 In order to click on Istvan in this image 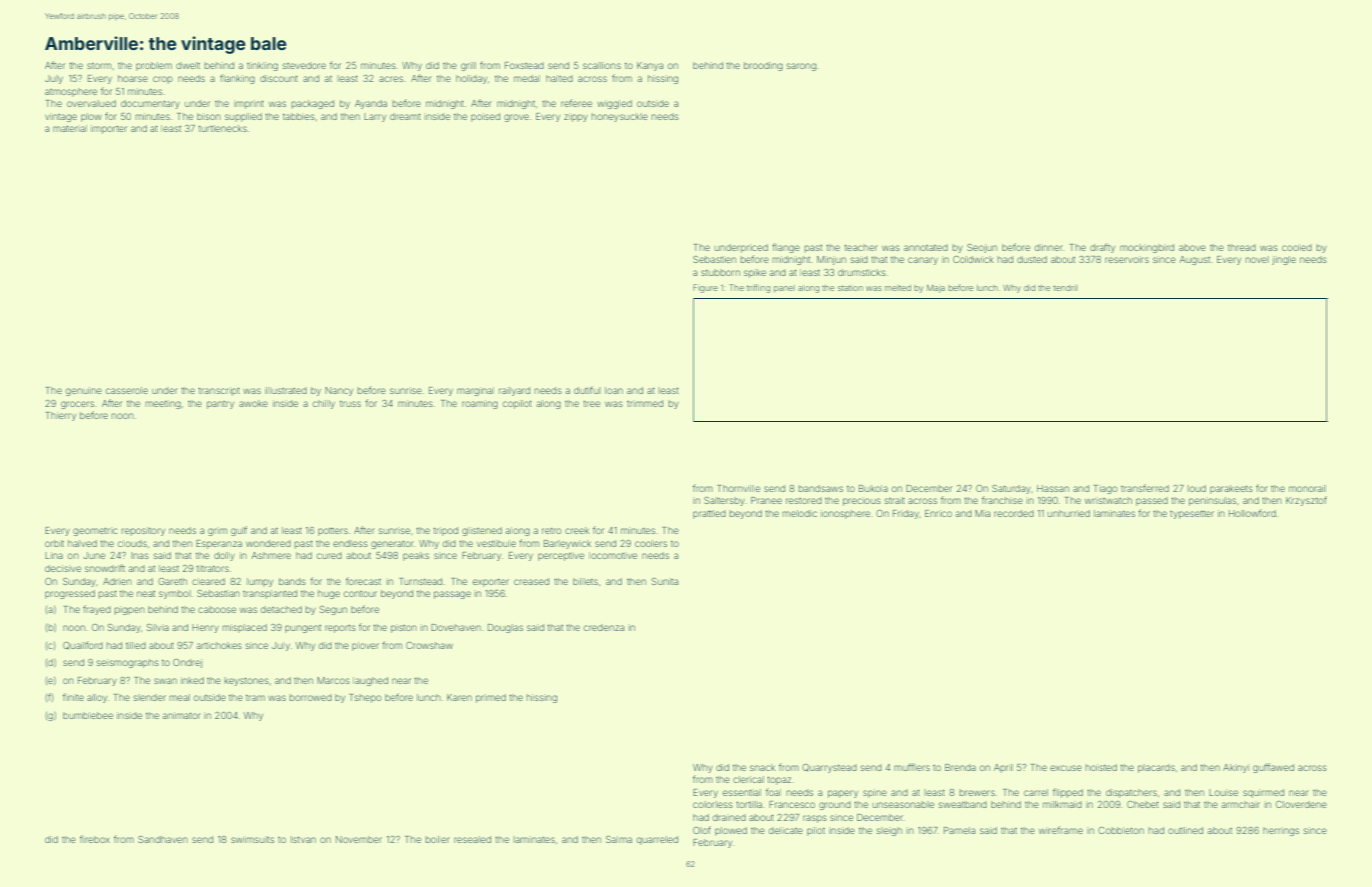, I will do `click(303, 839)`.
